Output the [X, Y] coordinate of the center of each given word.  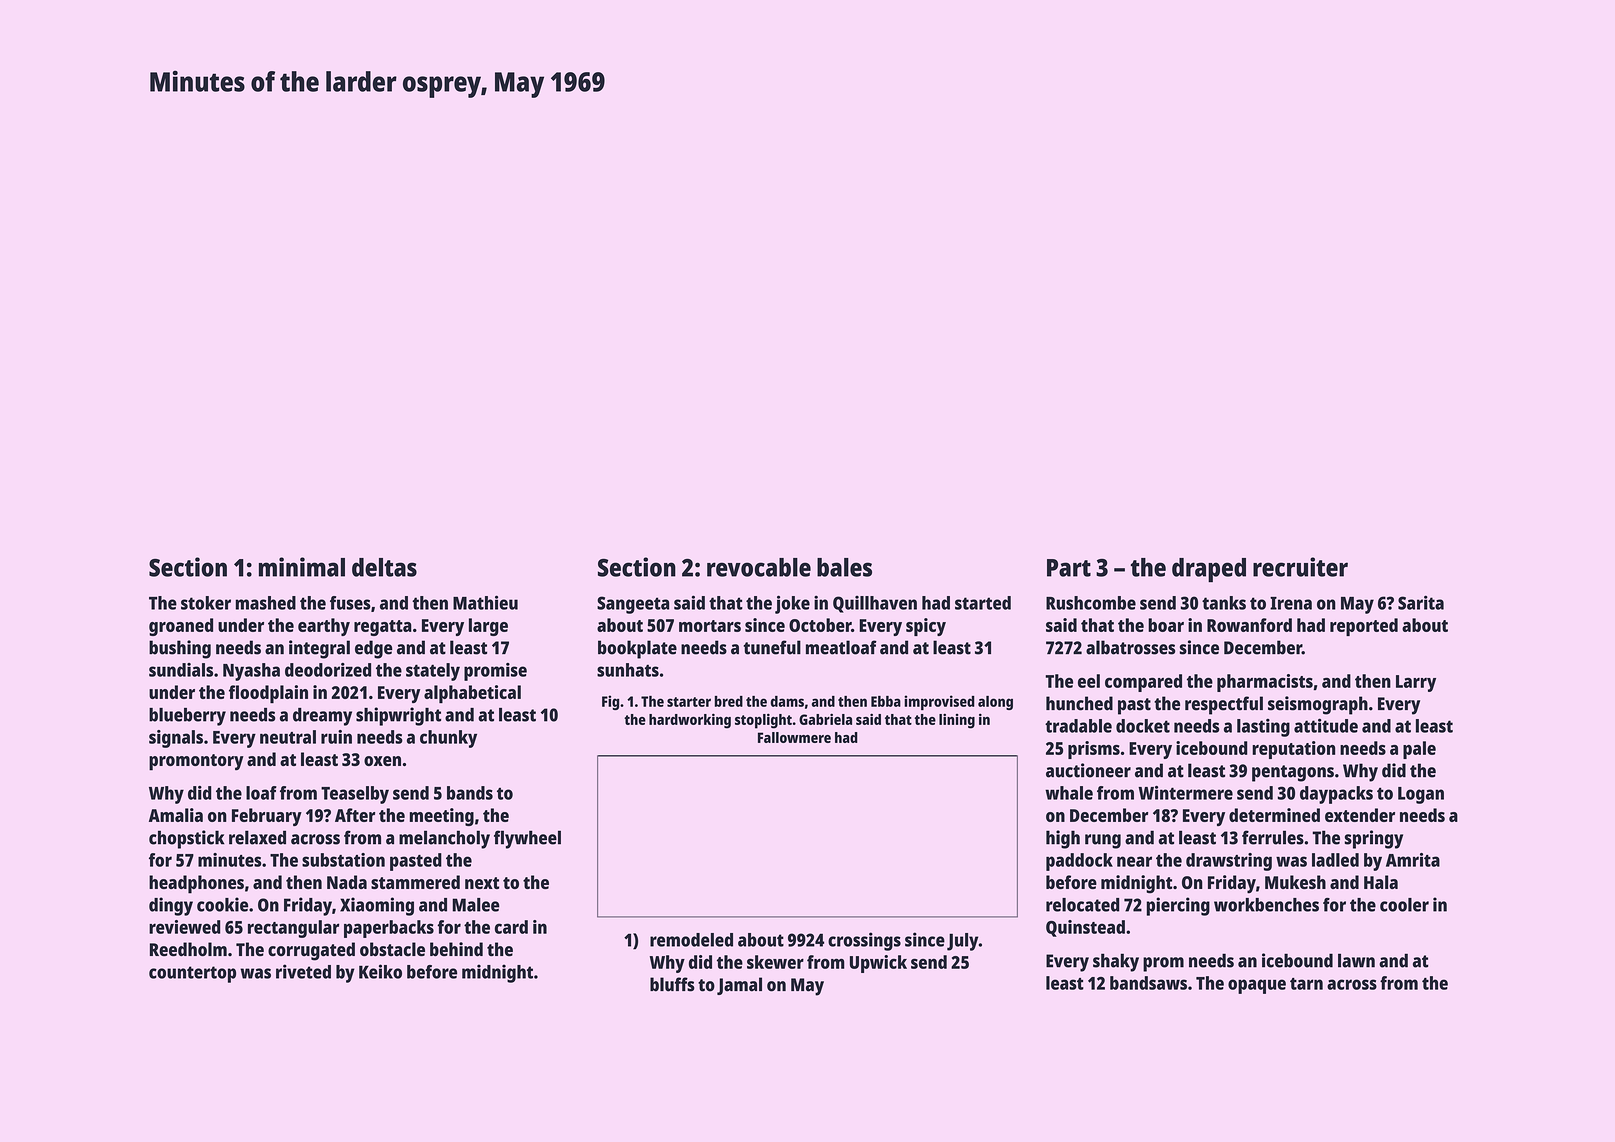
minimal [302, 567]
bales [844, 567]
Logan [1421, 795]
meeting [442, 817]
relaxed [257, 837]
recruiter [1300, 567]
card [511, 927]
